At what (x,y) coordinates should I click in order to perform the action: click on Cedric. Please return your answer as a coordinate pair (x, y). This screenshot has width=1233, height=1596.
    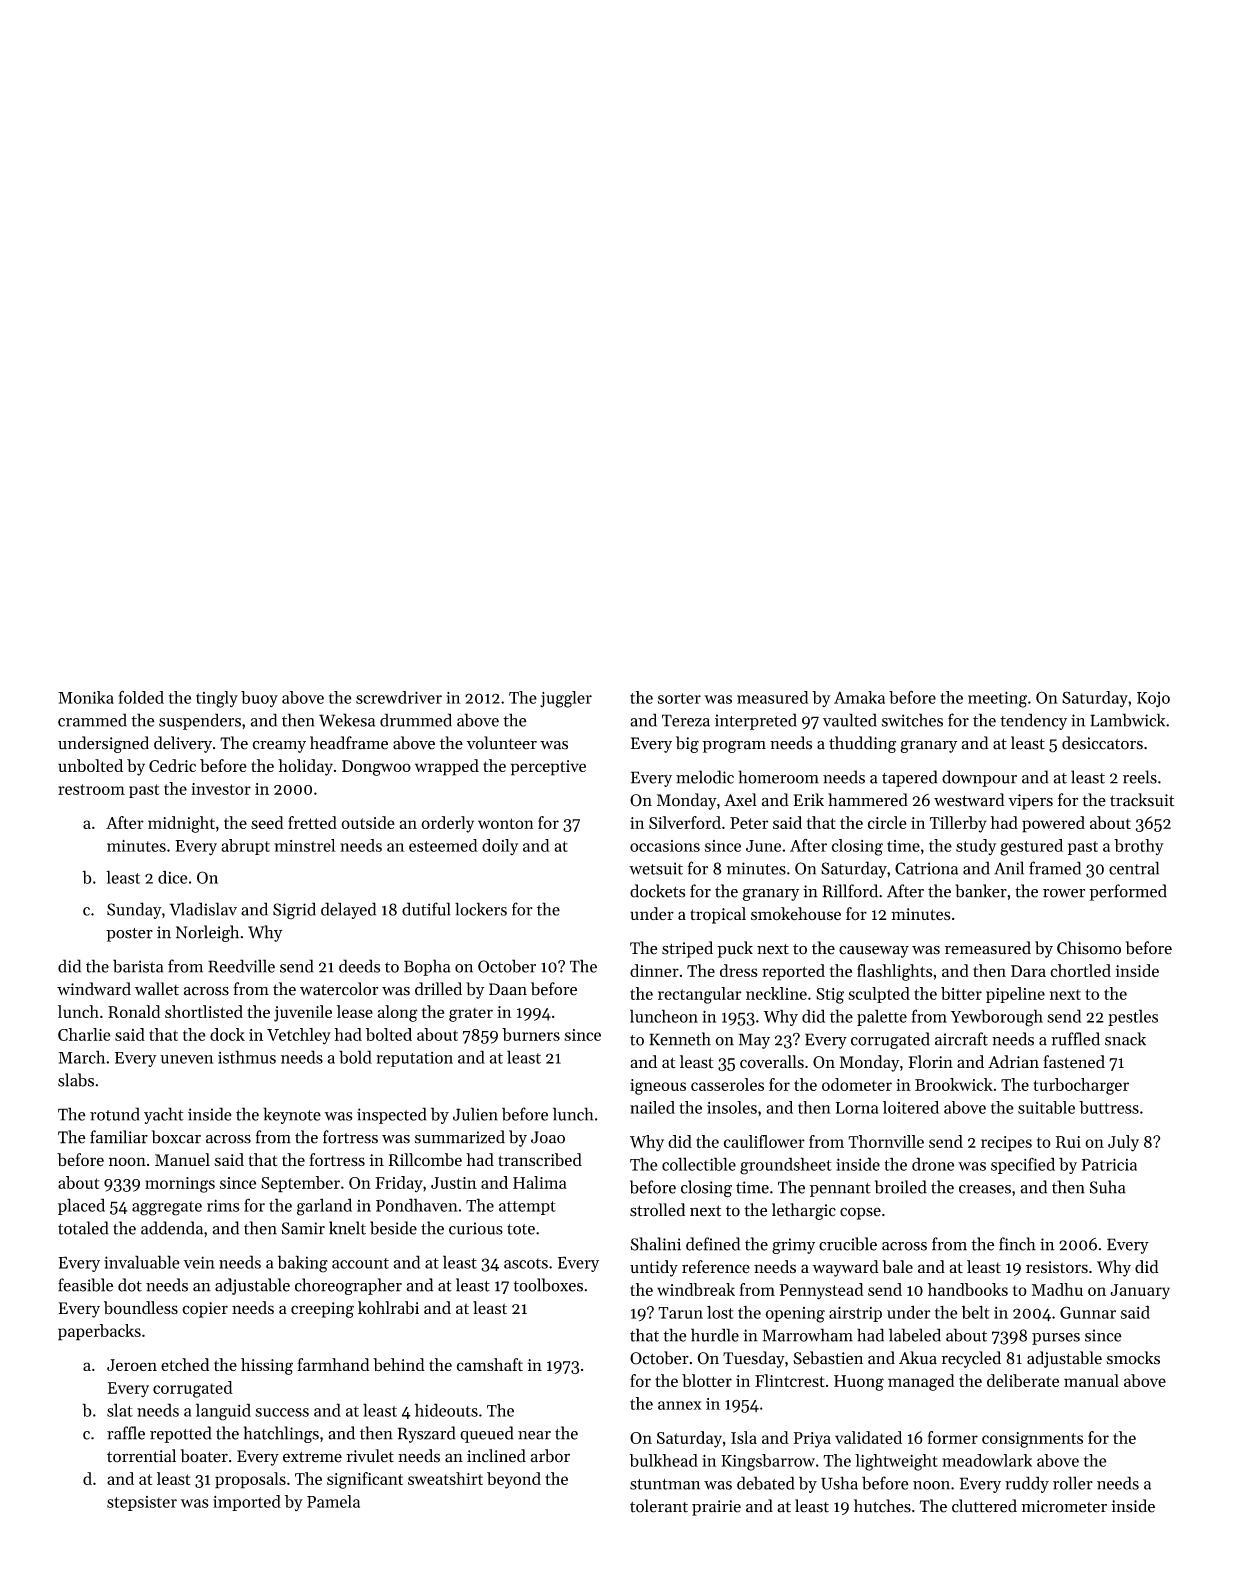
    Looking at the image, I should click on (172, 765).
